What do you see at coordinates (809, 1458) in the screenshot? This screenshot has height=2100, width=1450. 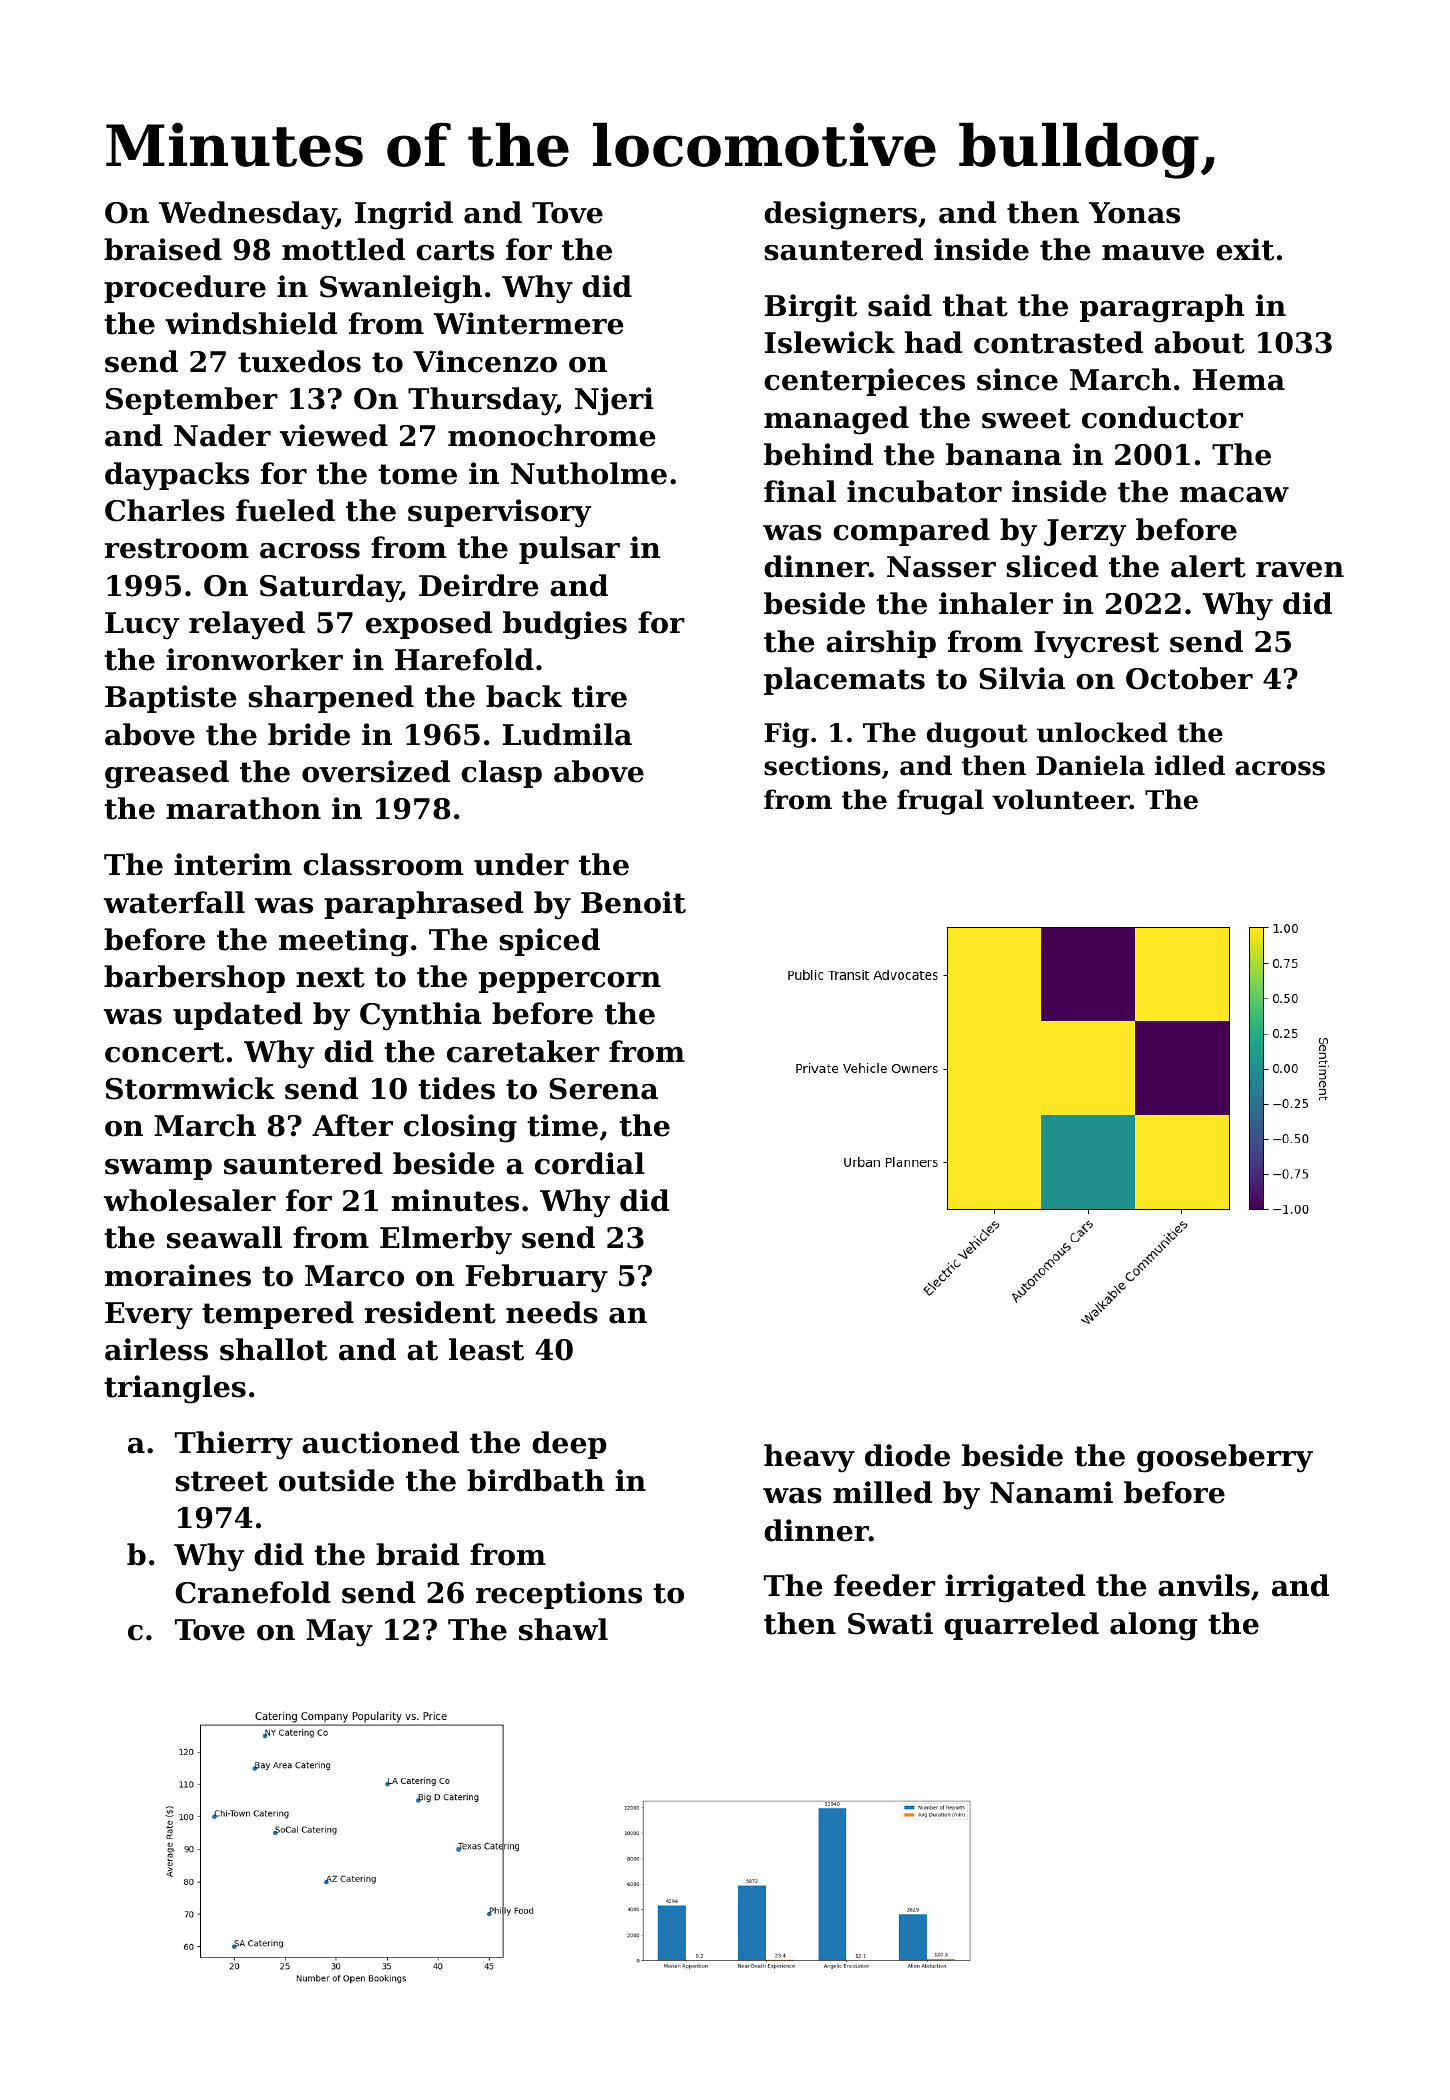 I see `heavy` at bounding box center [809, 1458].
